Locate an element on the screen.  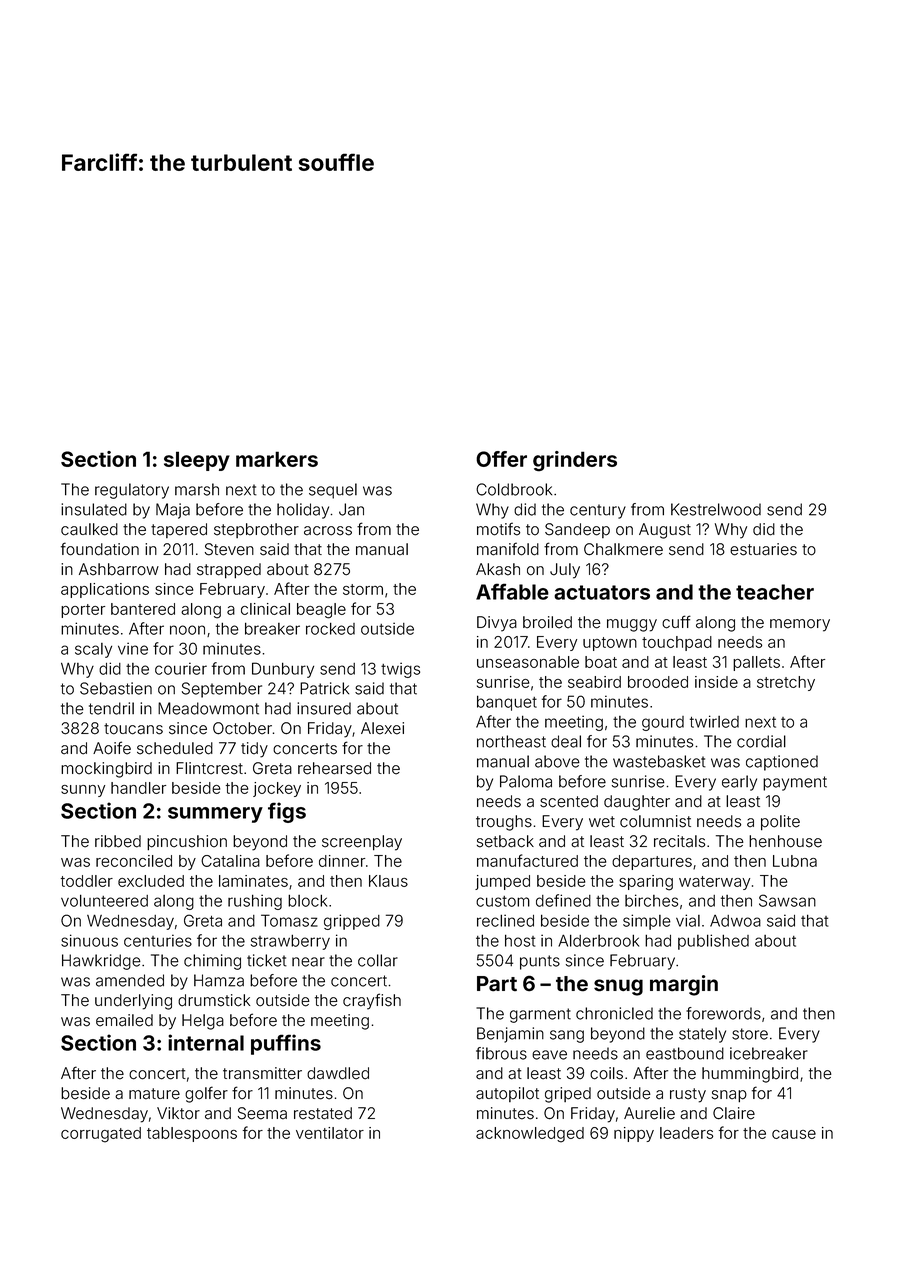
Benjamin is located at coordinates (510, 1035).
